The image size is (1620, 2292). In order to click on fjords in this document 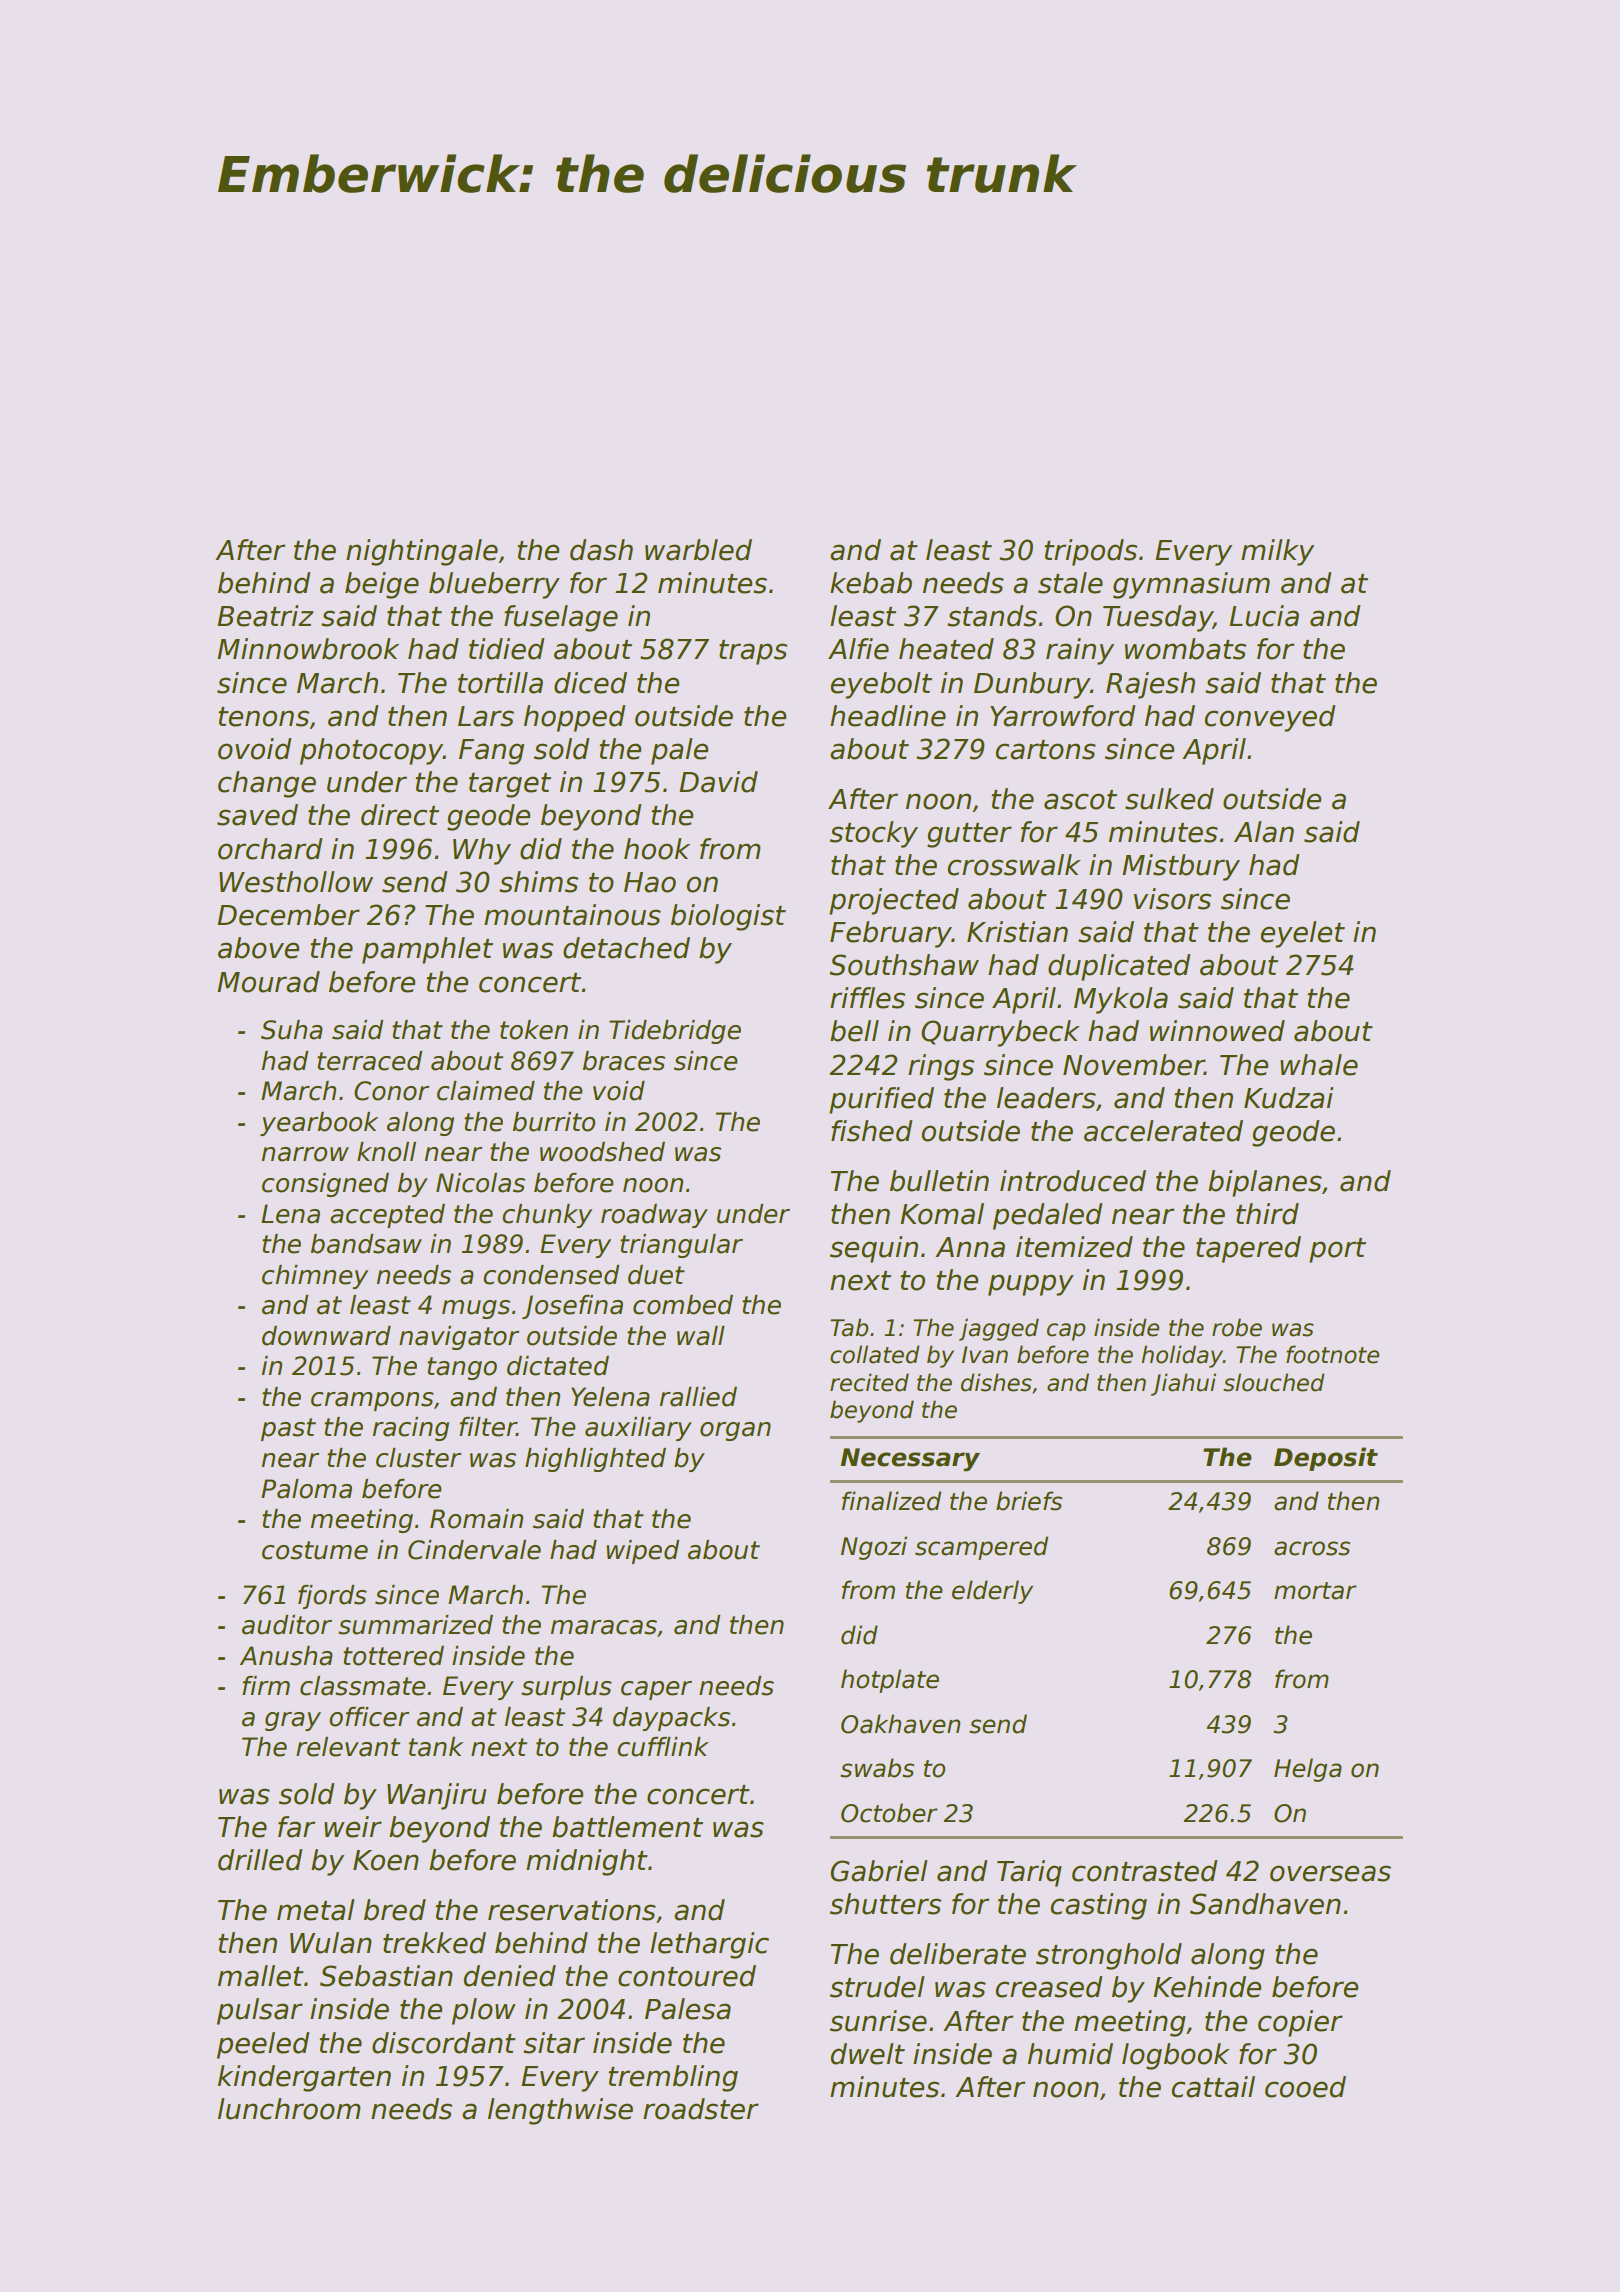, I will do `click(332, 1597)`.
